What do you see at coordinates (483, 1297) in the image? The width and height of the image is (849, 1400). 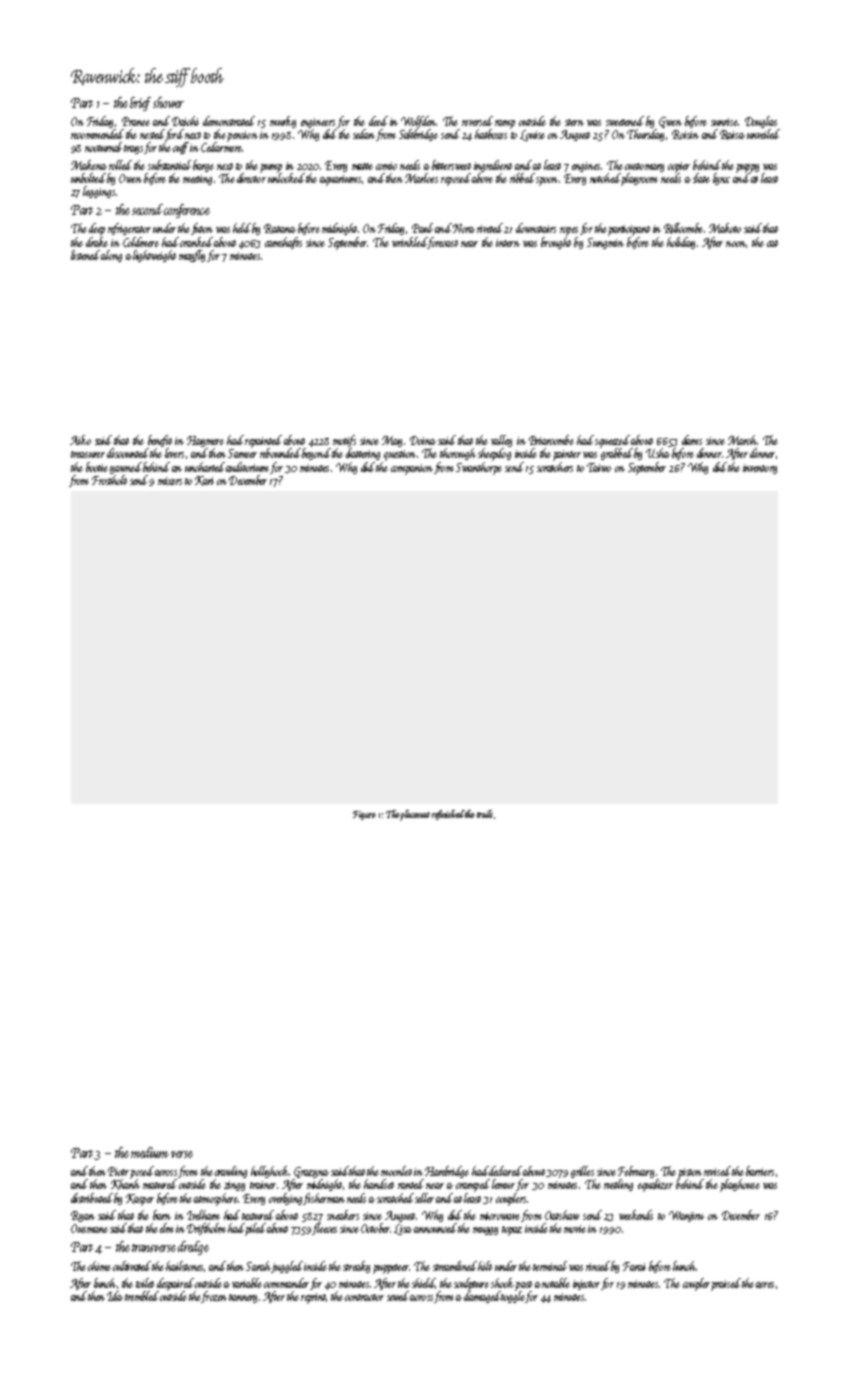 I see `damaged` at bounding box center [483, 1297].
